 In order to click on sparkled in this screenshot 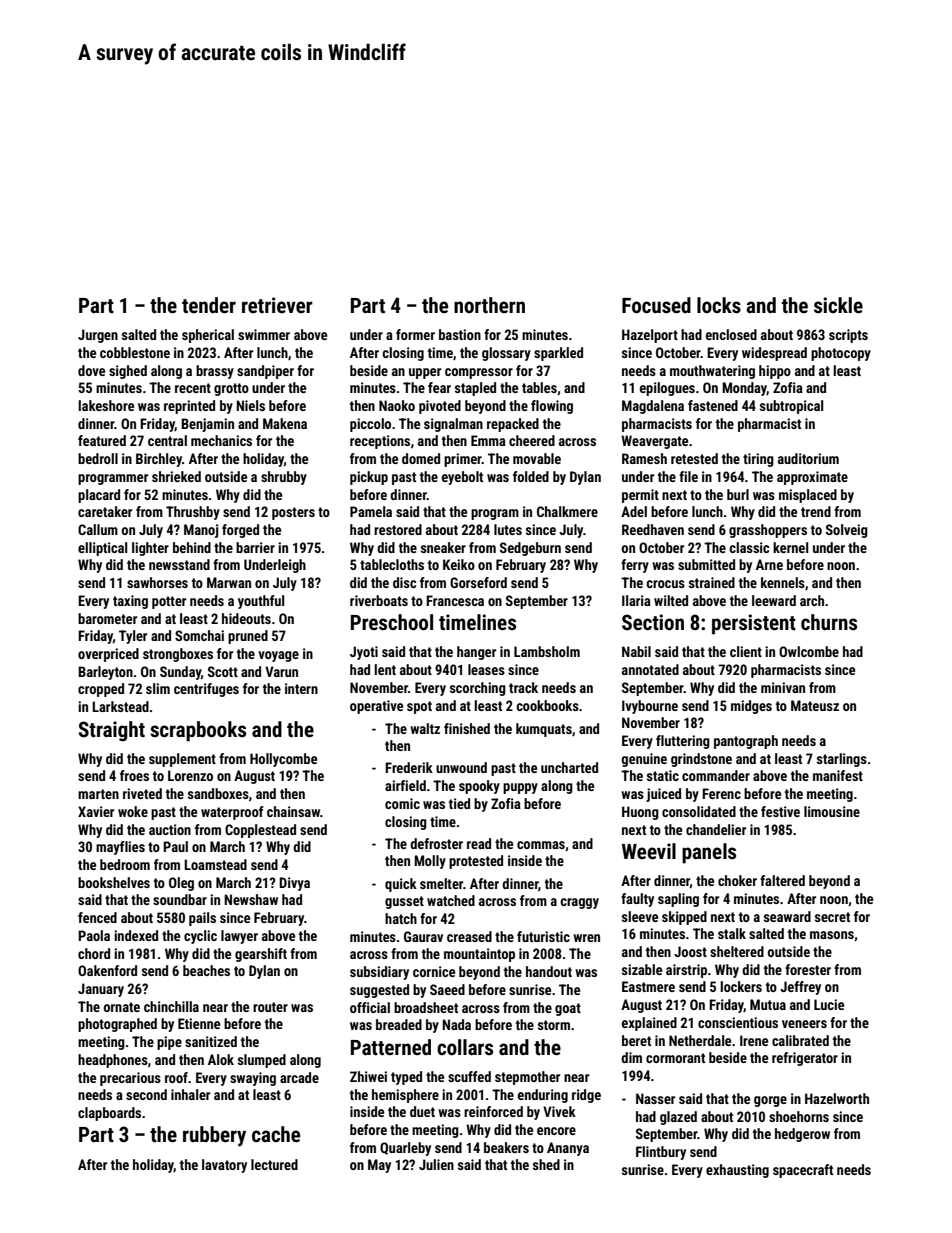, I will do `click(558, 354)`.
